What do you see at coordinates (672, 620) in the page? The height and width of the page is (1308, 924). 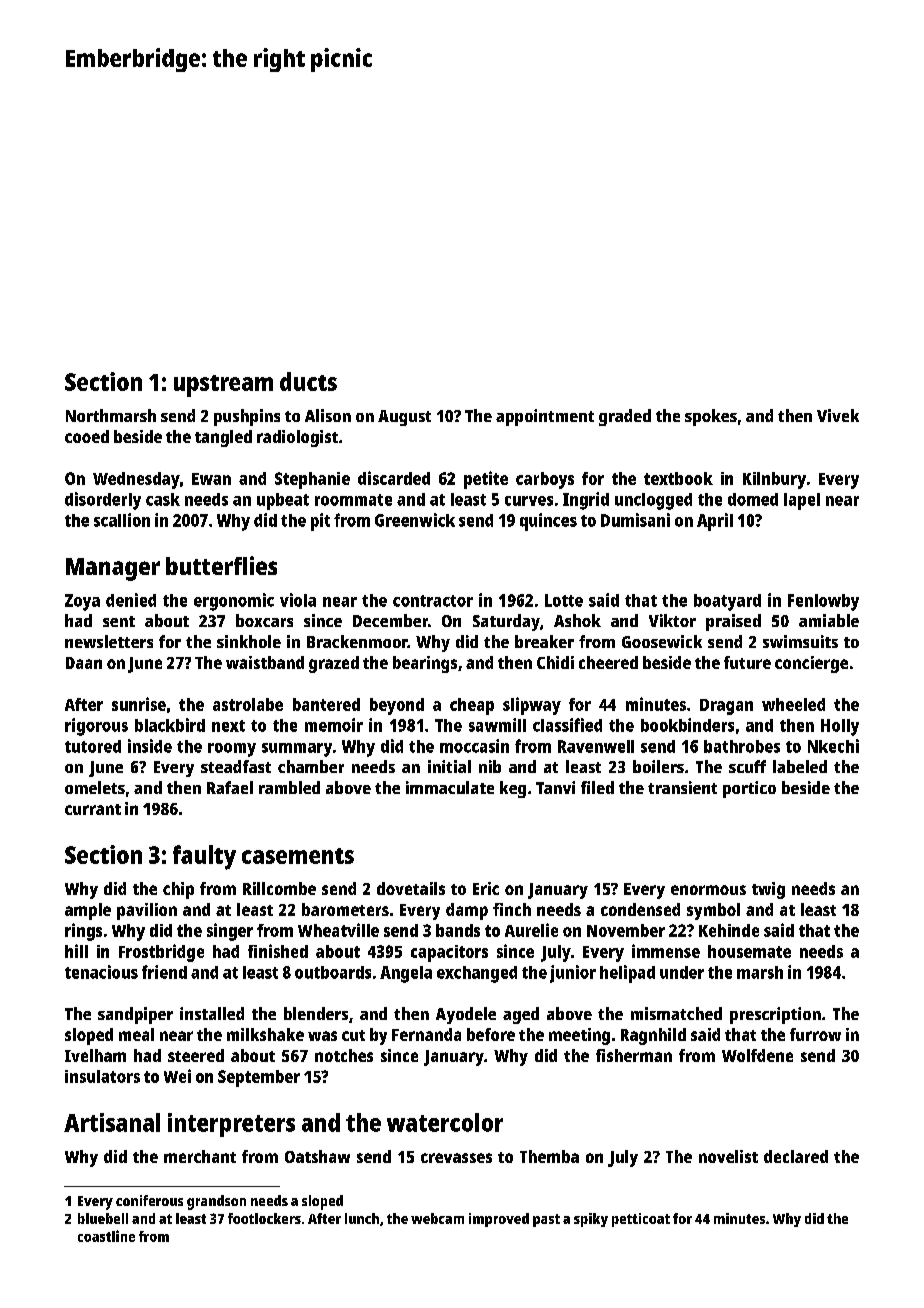 I see `Viktor` at bounding box center [672, 620].
